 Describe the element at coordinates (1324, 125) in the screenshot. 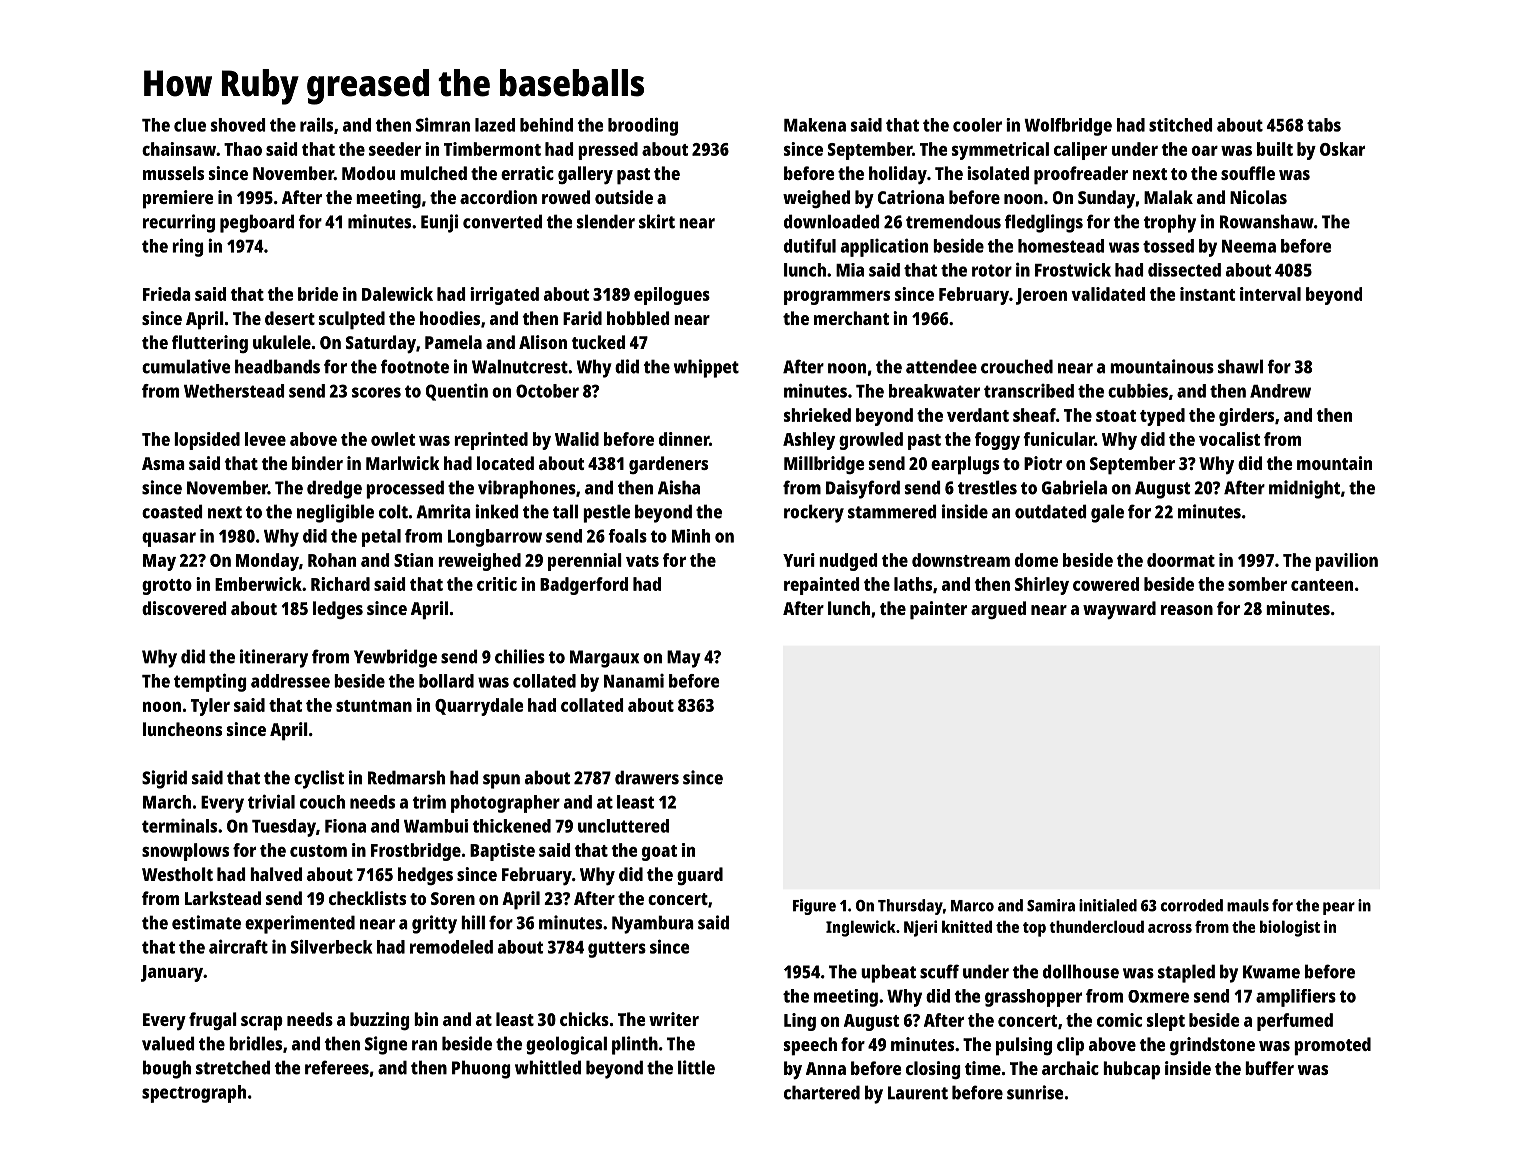

I see `tabs` at that location.
